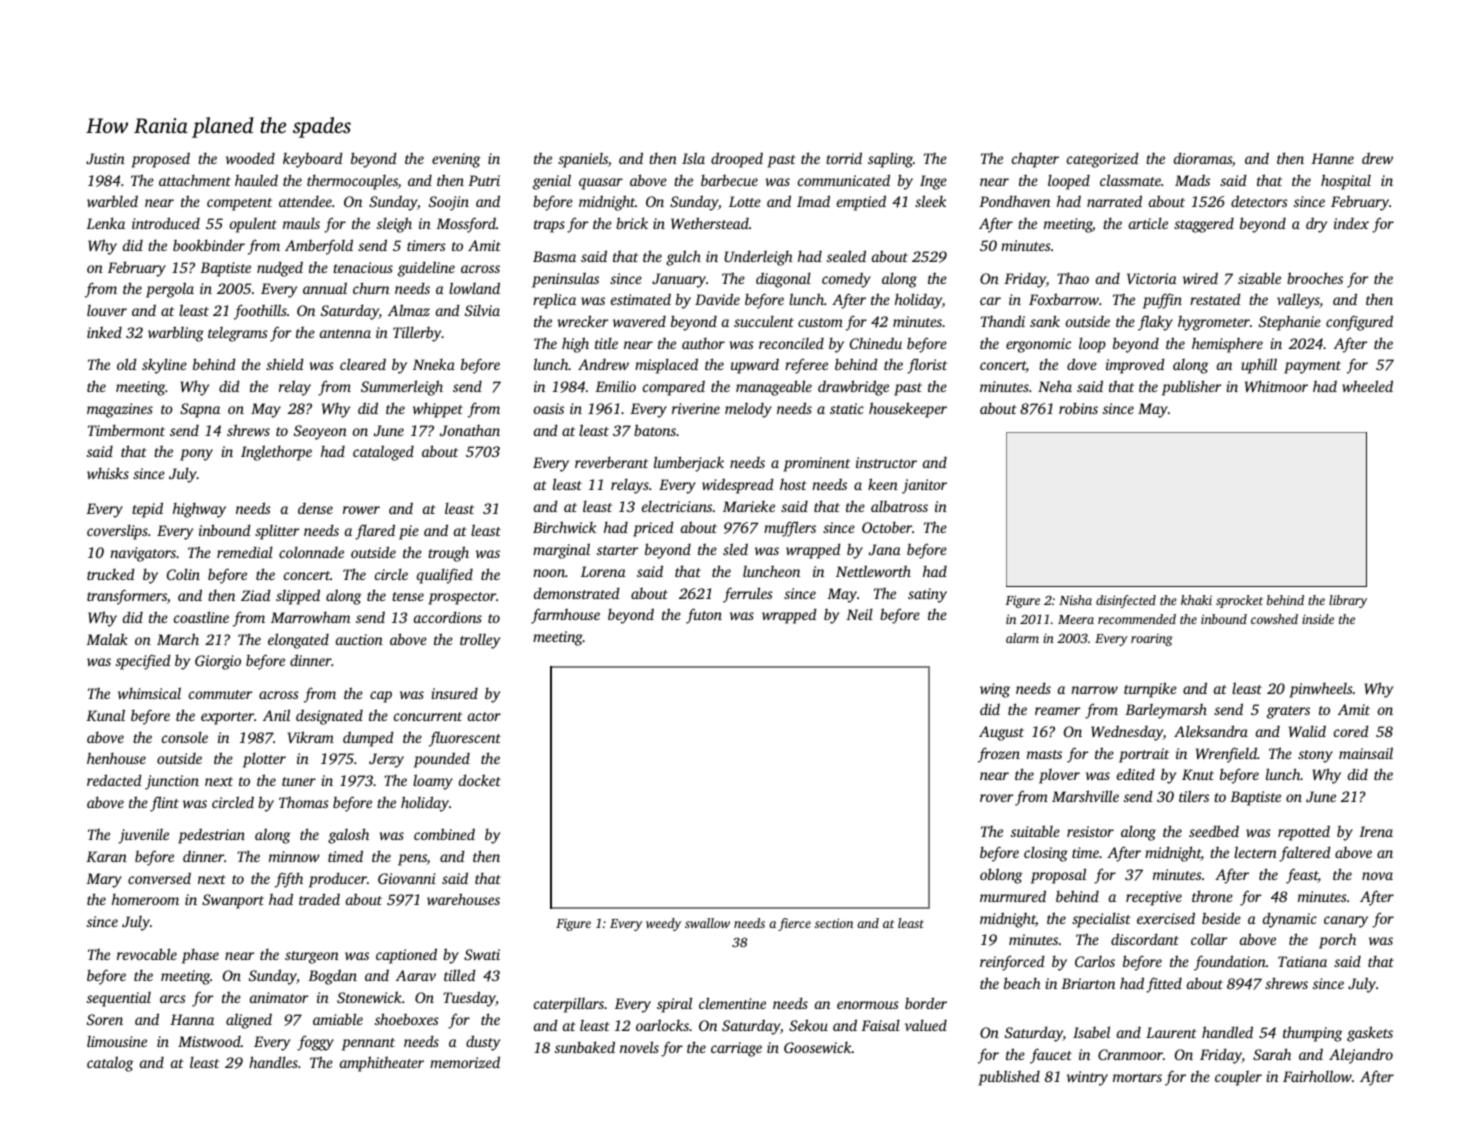  What do you see at coordinates (311, 737) in the screenshot?
I see `Vikram` at bounding box center [311, 737].
